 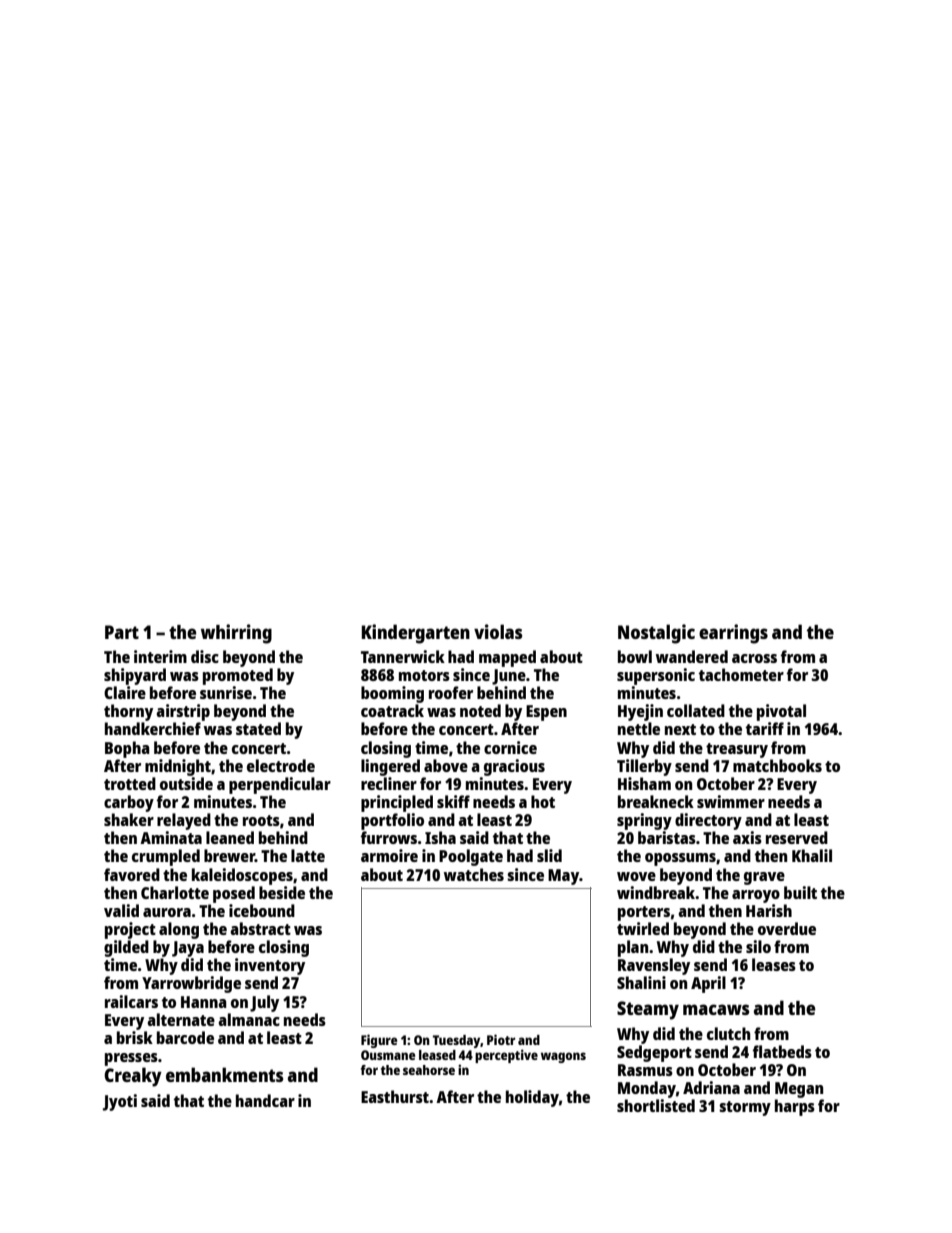 I want to click on Part, so click(x=122, y=632).
